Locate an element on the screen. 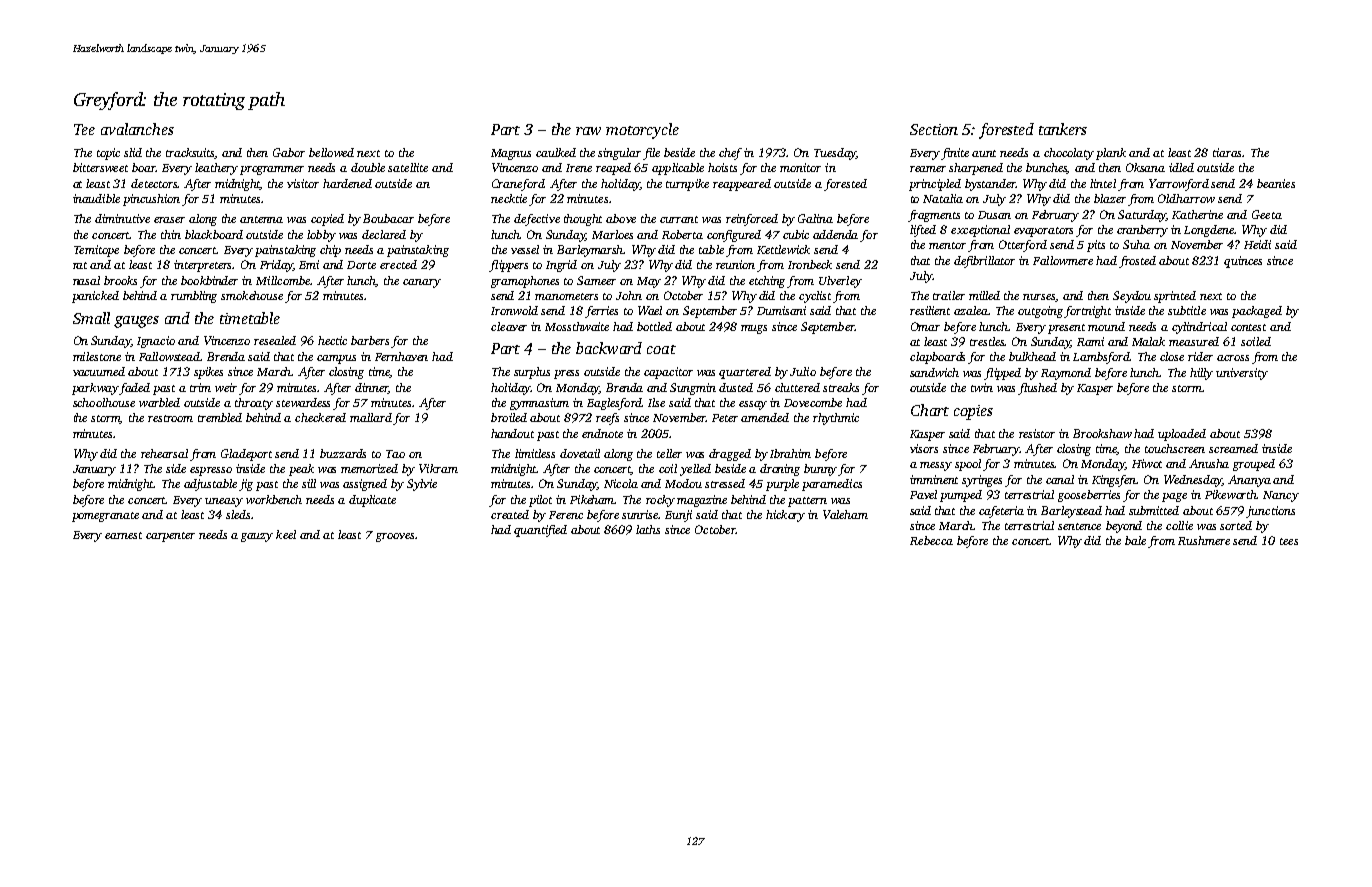 The image size is (1372, 887). visitor is located at coordinates (303, 183).
